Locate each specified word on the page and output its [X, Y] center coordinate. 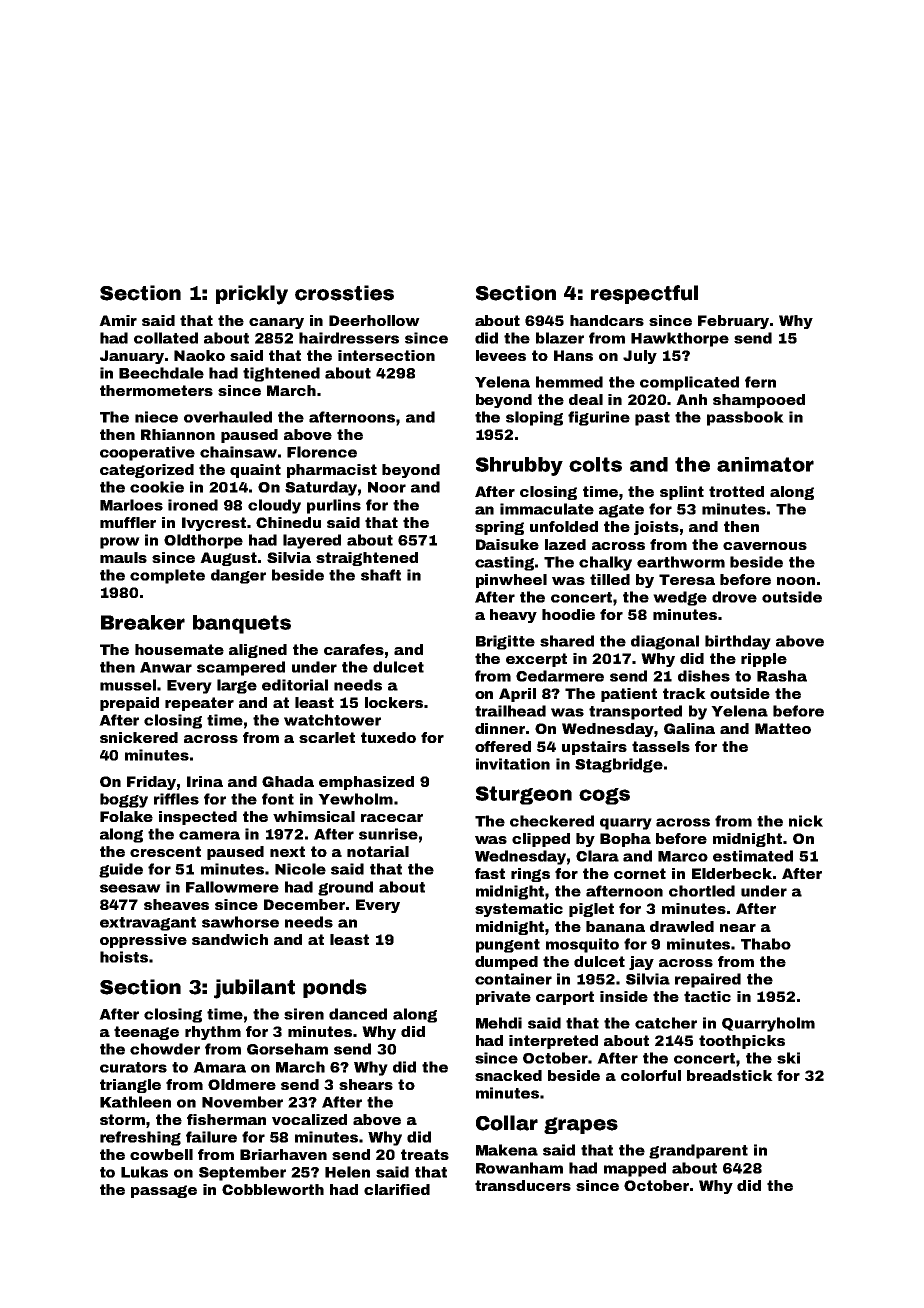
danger [238, 576]
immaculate [547, 509]
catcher [666, 1023]
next [287, 851]
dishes [704, 676]
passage [164, 1191]
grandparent [698, 1151]
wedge [680, 598]
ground [345, 888]
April [517, 695]
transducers [523, 1185]
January [132, 357]
